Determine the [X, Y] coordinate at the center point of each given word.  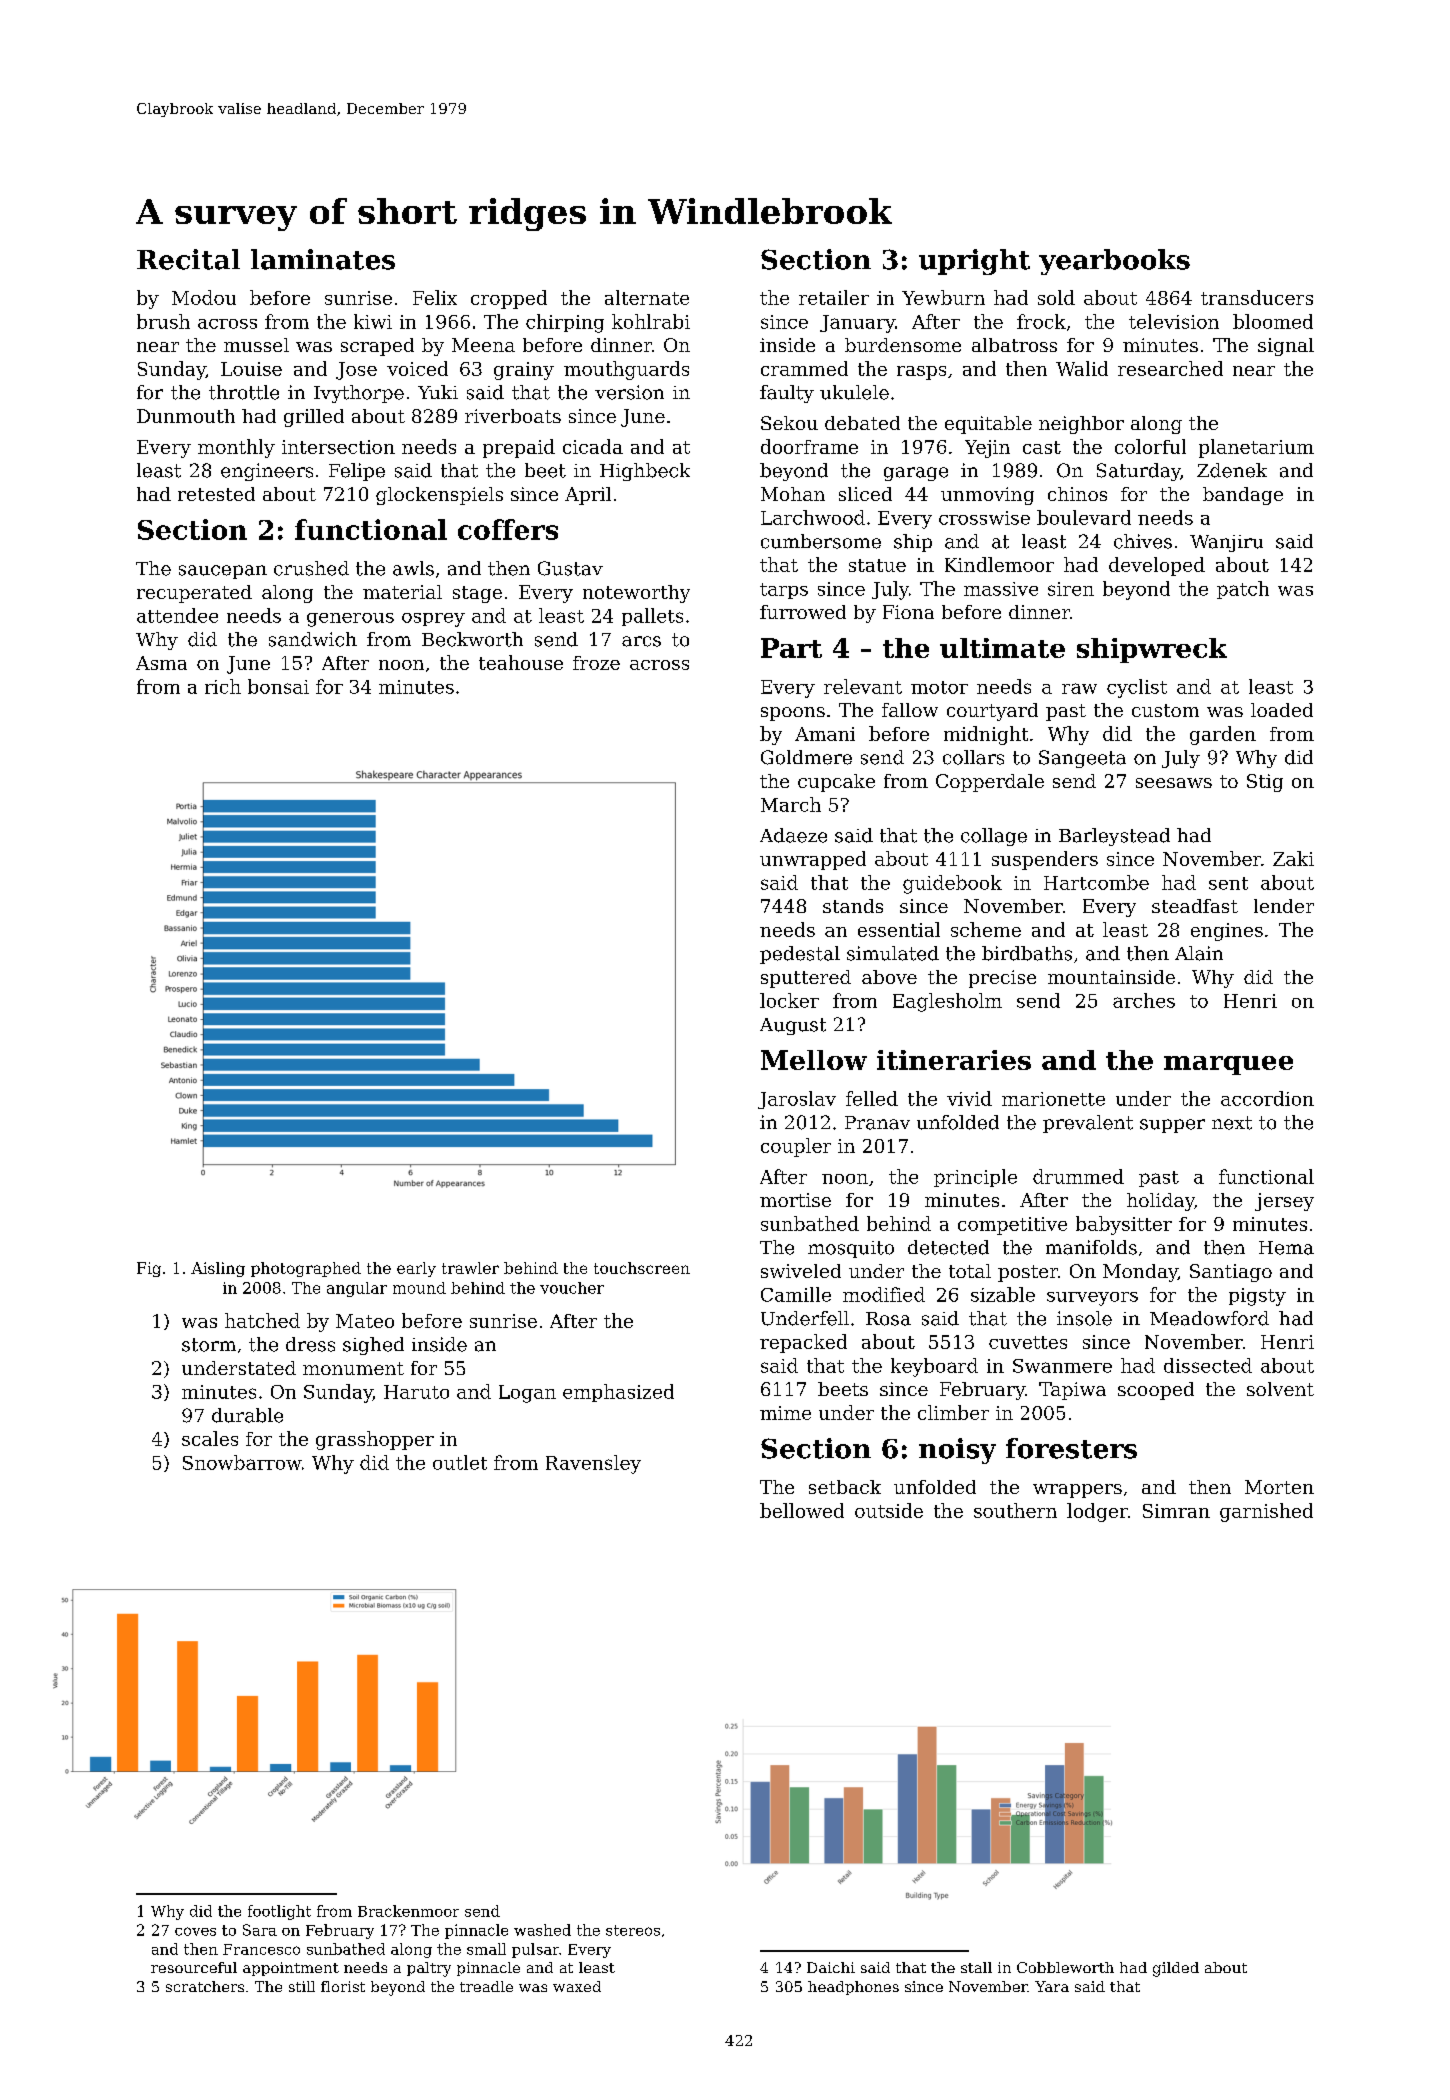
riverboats [513, 416]
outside [889, 1510]
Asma [161, 663]
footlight [279, 1912]
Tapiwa [1072, 1391]
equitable [988, 425]
